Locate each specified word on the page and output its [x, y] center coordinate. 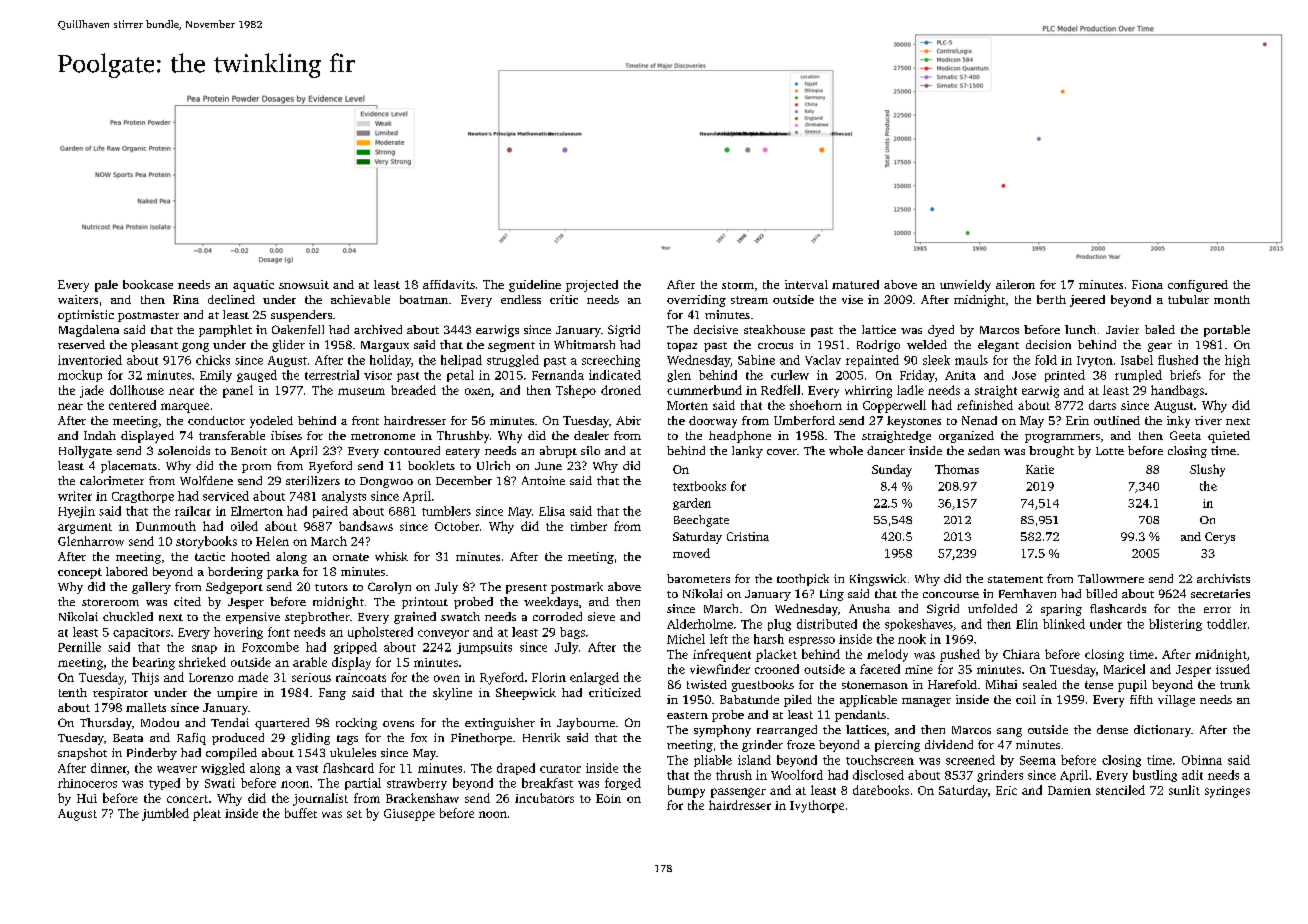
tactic [210, 556]
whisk [391, 556]
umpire [237, 694]
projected [592, 286]
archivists [1223, 578]
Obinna [1202, 760]
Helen [272, 541]
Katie [1040, 469]
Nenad [979, 420]
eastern [687, 715]
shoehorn [816, 405]
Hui [87, 798]
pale [106, 286]
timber [589, 526]
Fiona [1147, 284]
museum [361, 391]
